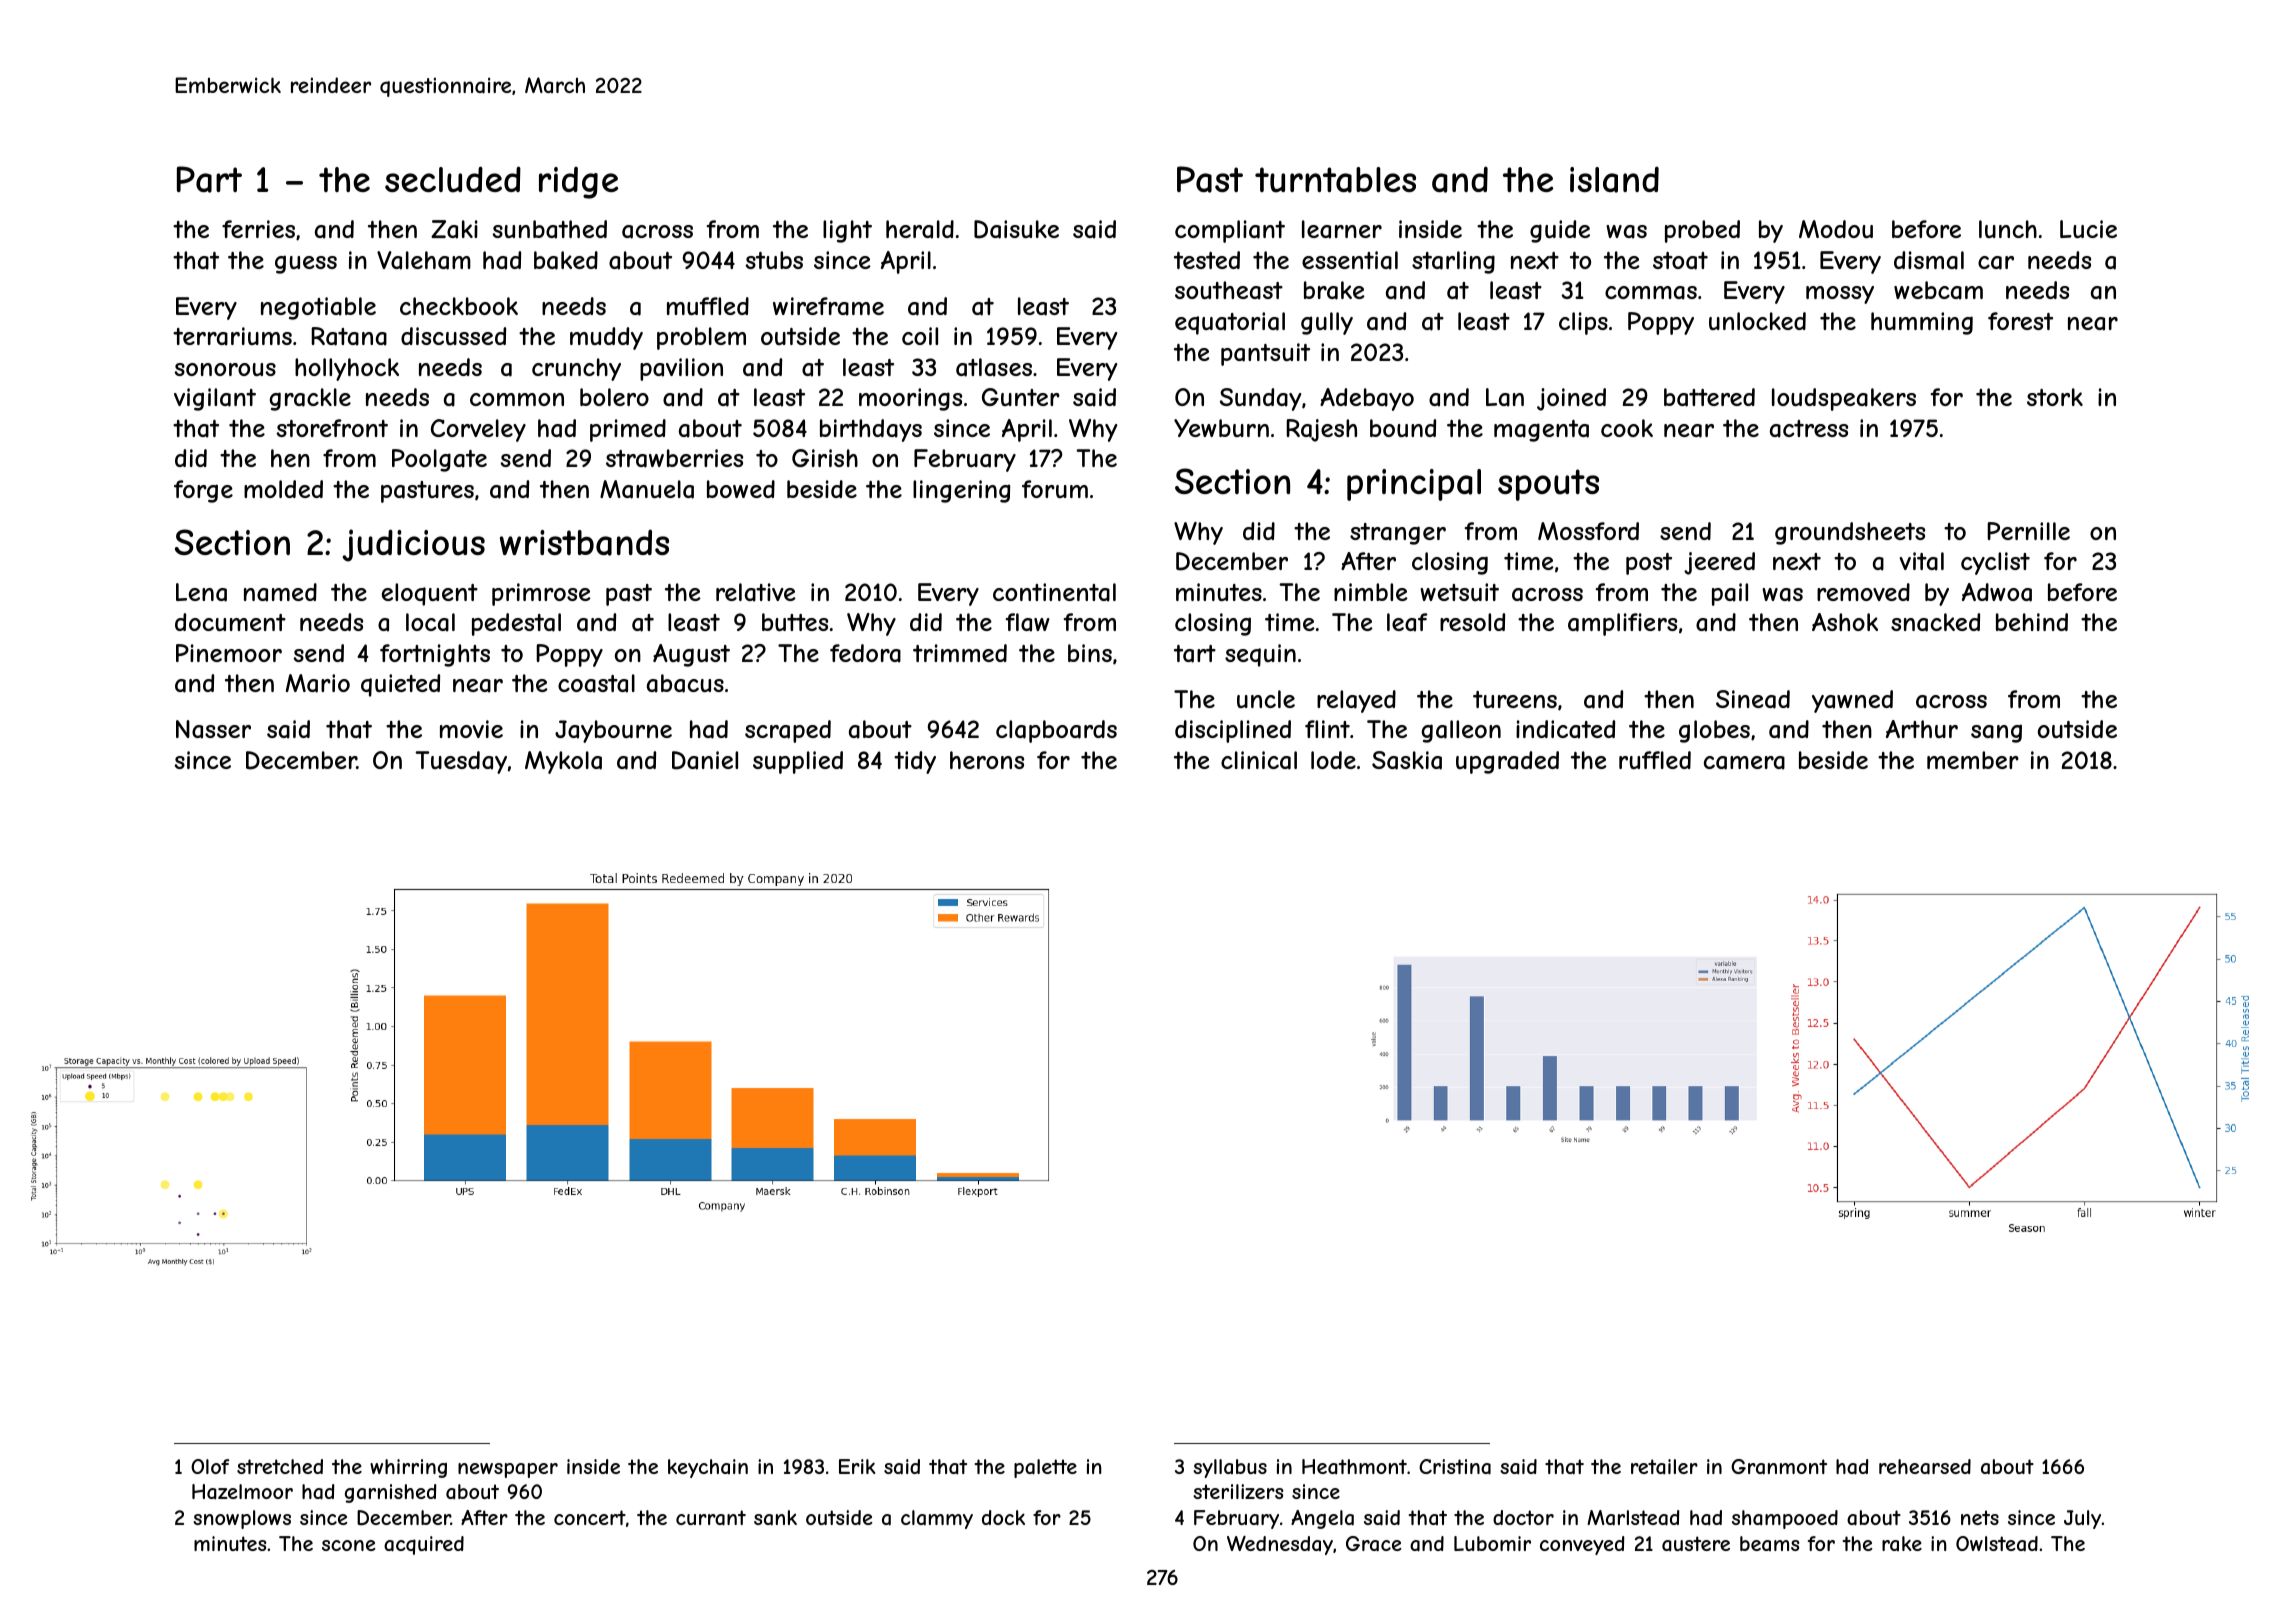 The width and height of the page is (2292, 1620). Describe the element at coordinates (563, 762) in the page. I see `Mykola` at that location.
